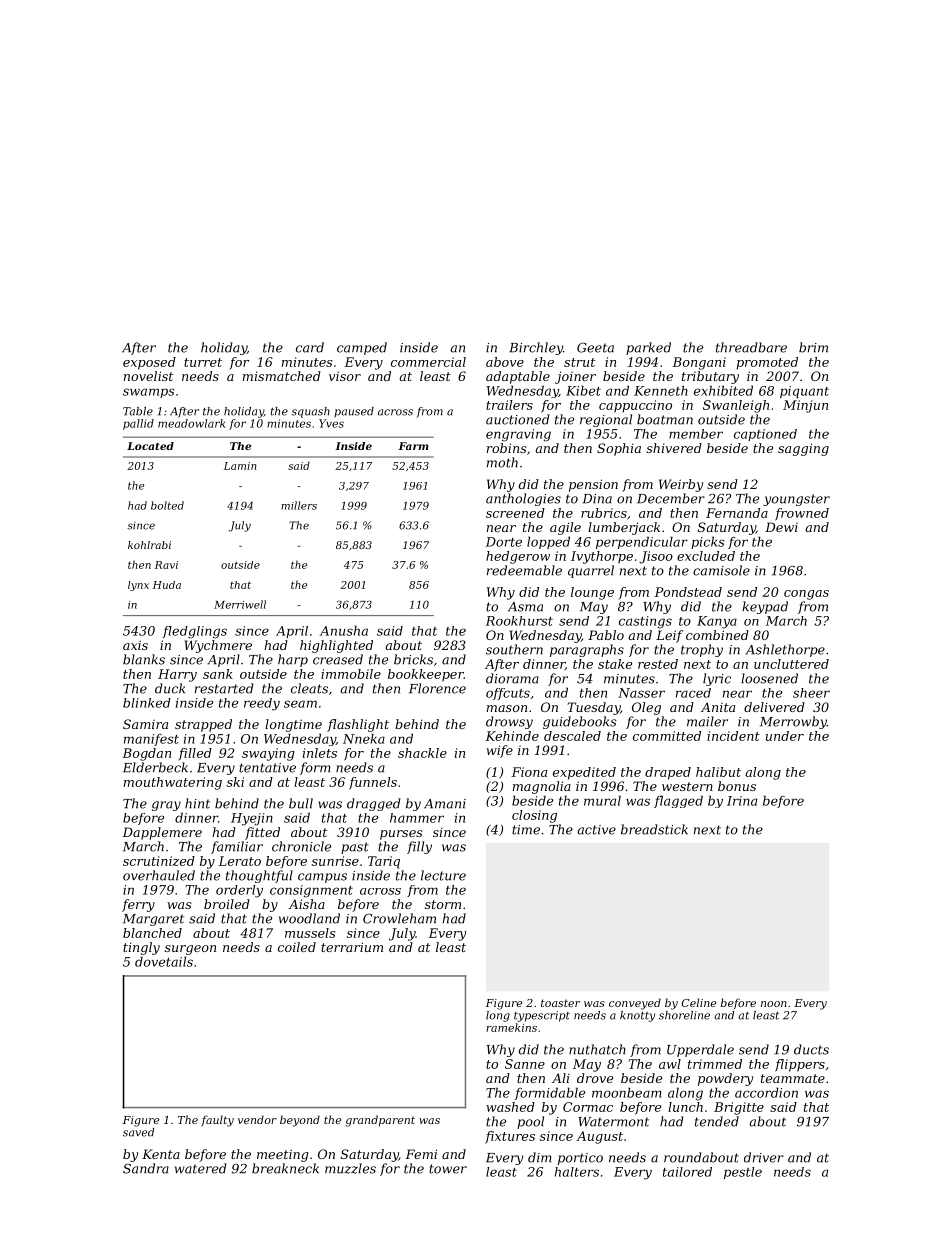  What do you see at coordinates (806, 595) in the page?
I see `congas` at bounding box center [806, 595].
